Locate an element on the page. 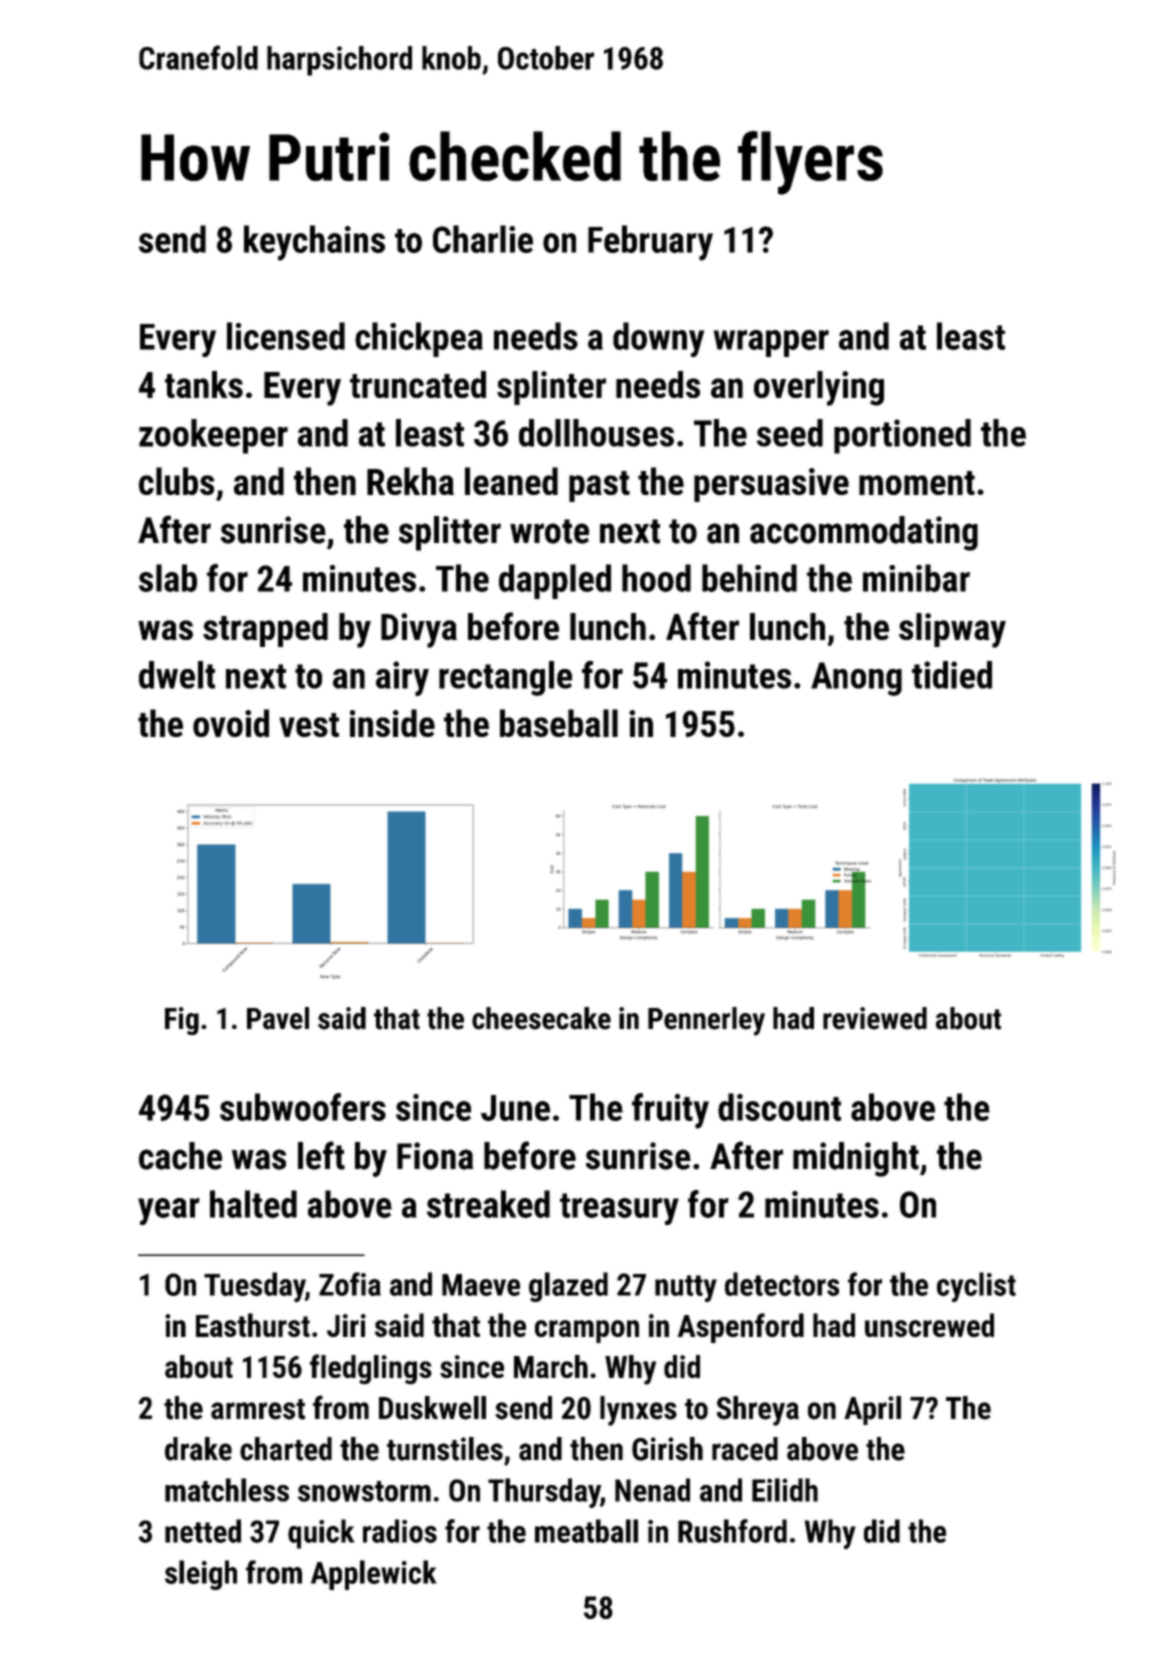 This document has height=1654, width=1165. Applewick is located at coordinates (373, 1575).
